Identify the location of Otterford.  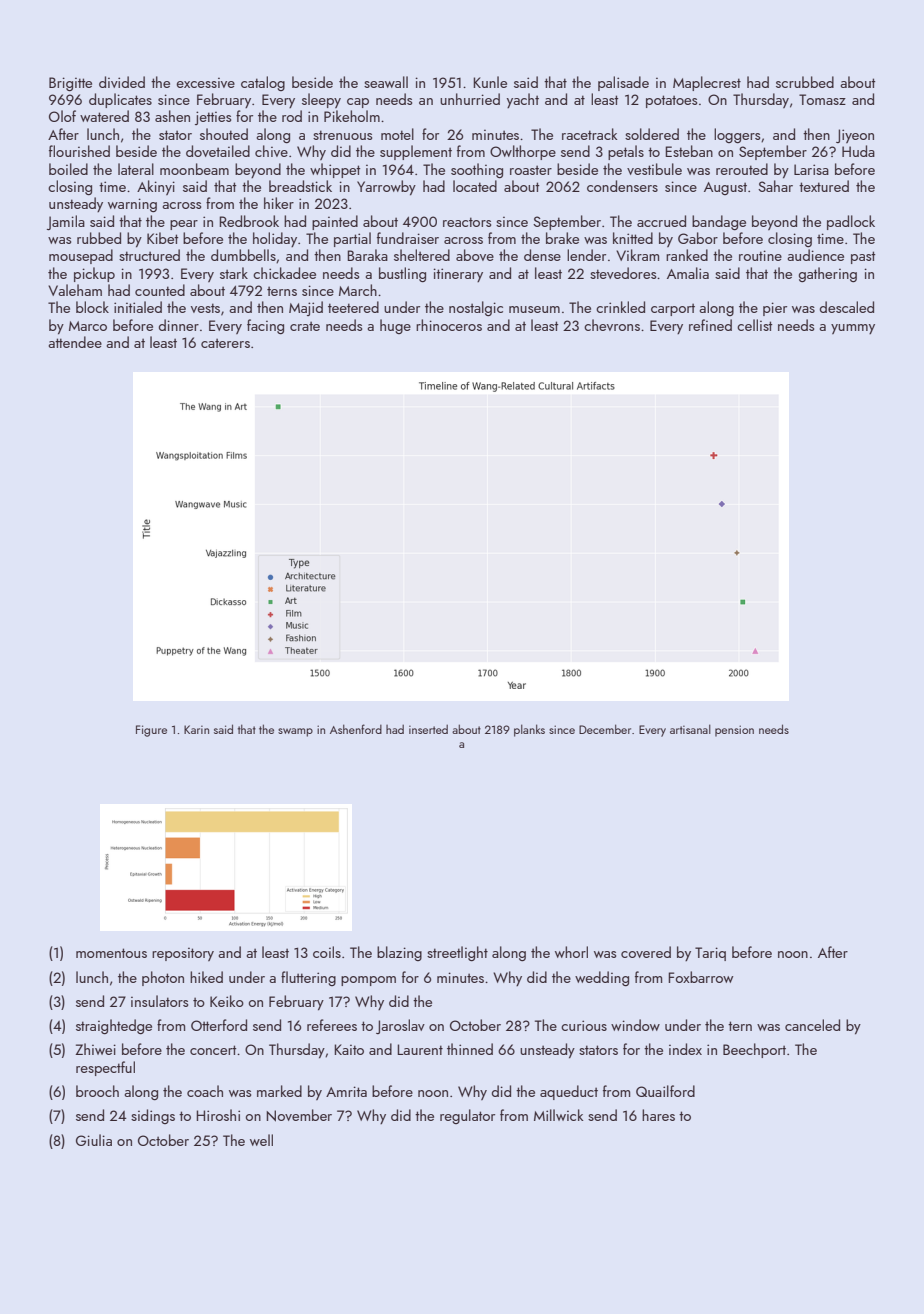
(219, 1025).
